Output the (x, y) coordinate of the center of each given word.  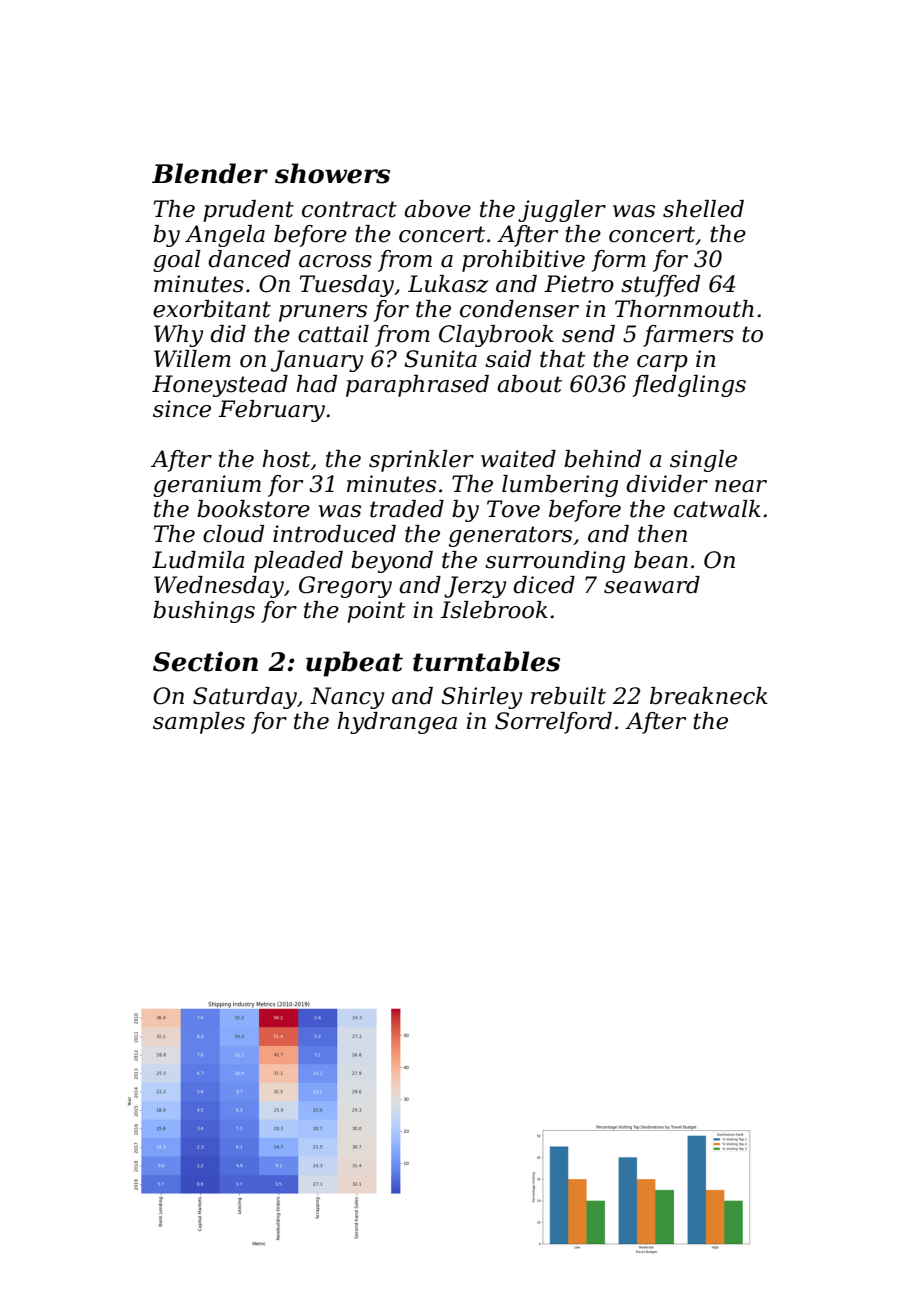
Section (205, 661)
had (317, 384)
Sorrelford (553, 723)
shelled (703, 209)
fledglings (689, 386)
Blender (210, 173)
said (508, 359)
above (437, 209)
